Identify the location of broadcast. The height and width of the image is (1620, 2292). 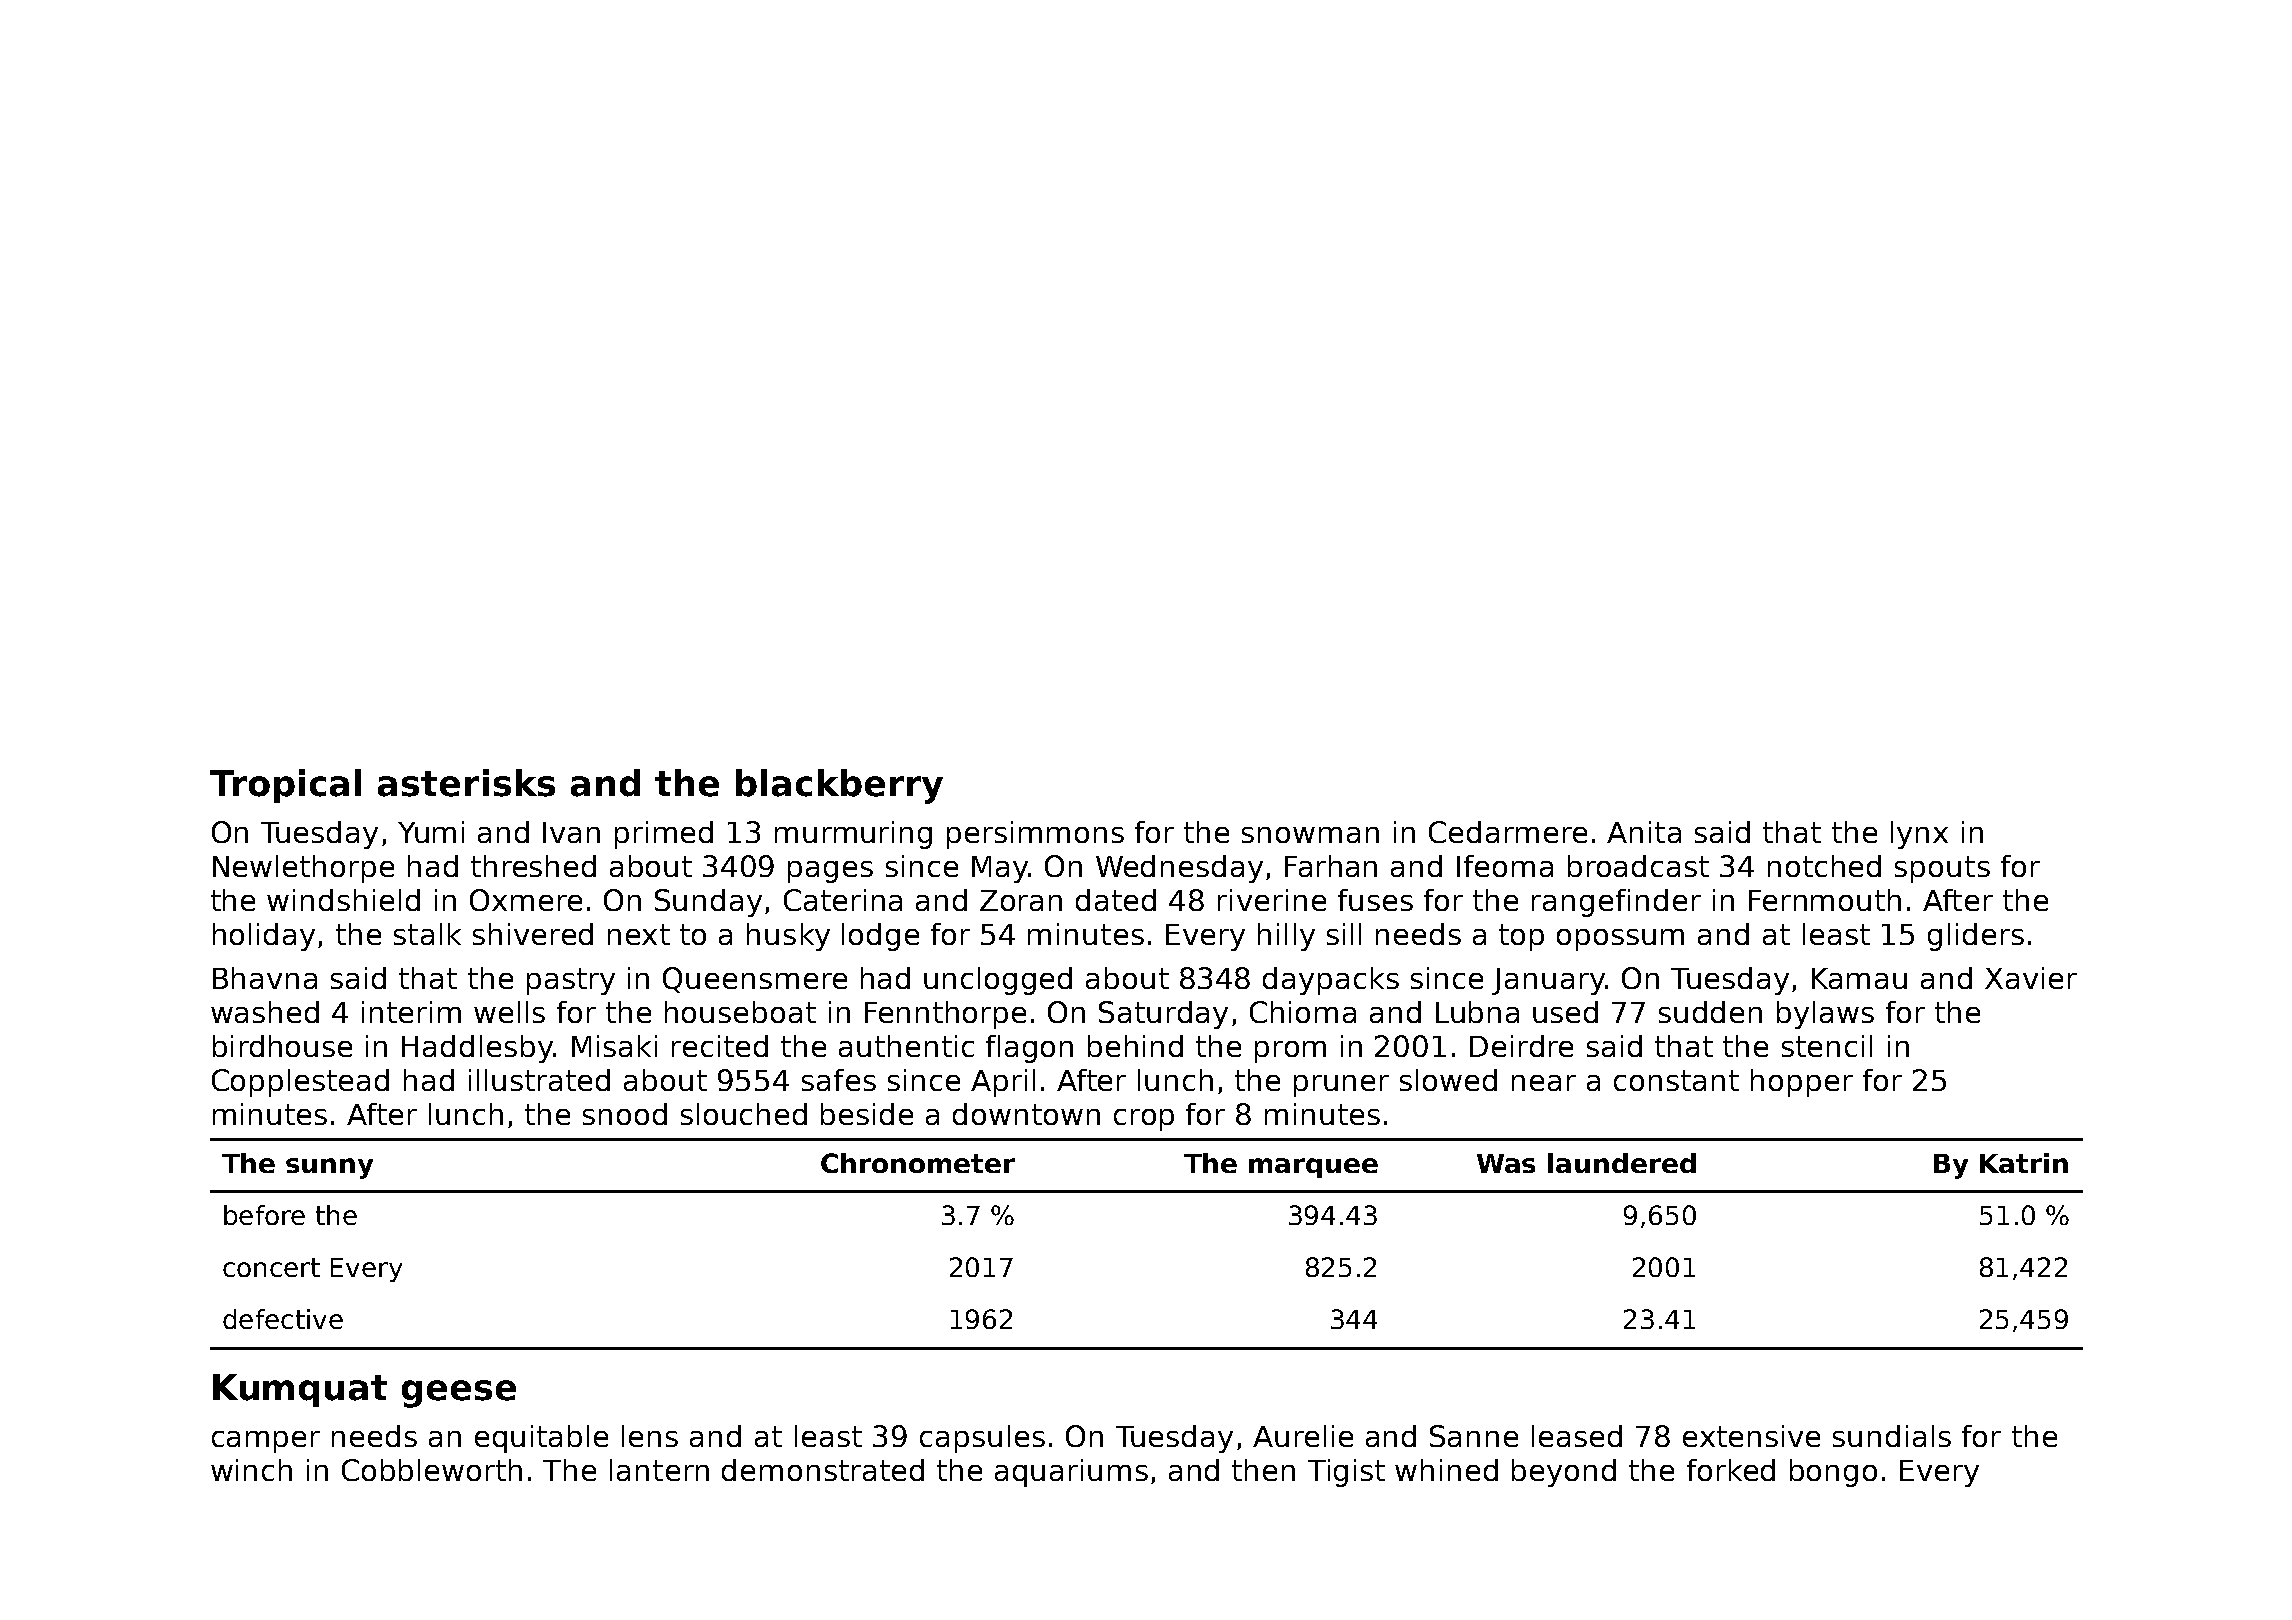
(1638, 866).
